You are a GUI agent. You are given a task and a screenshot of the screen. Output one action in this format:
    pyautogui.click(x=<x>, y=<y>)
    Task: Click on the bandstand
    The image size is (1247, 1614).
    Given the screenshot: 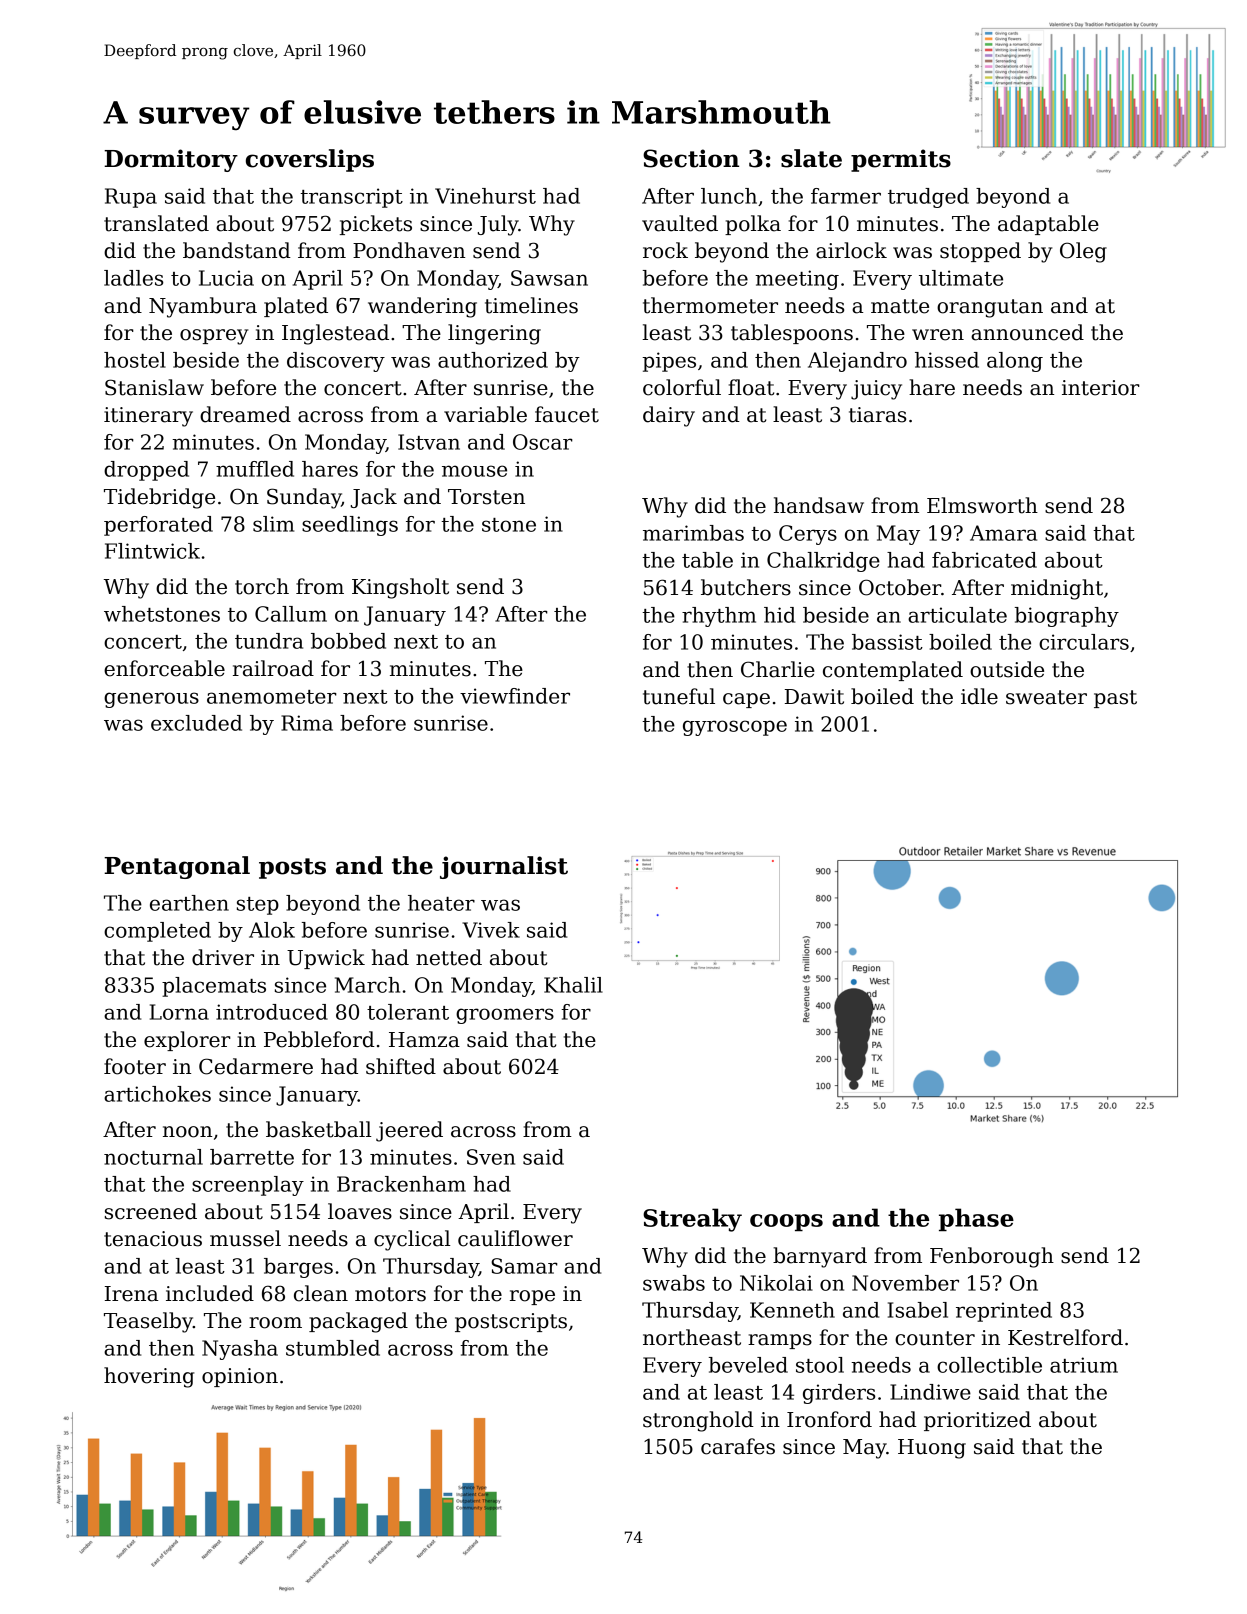 What is the action you would take?
    pyautogui.click(x=237, y=250)
